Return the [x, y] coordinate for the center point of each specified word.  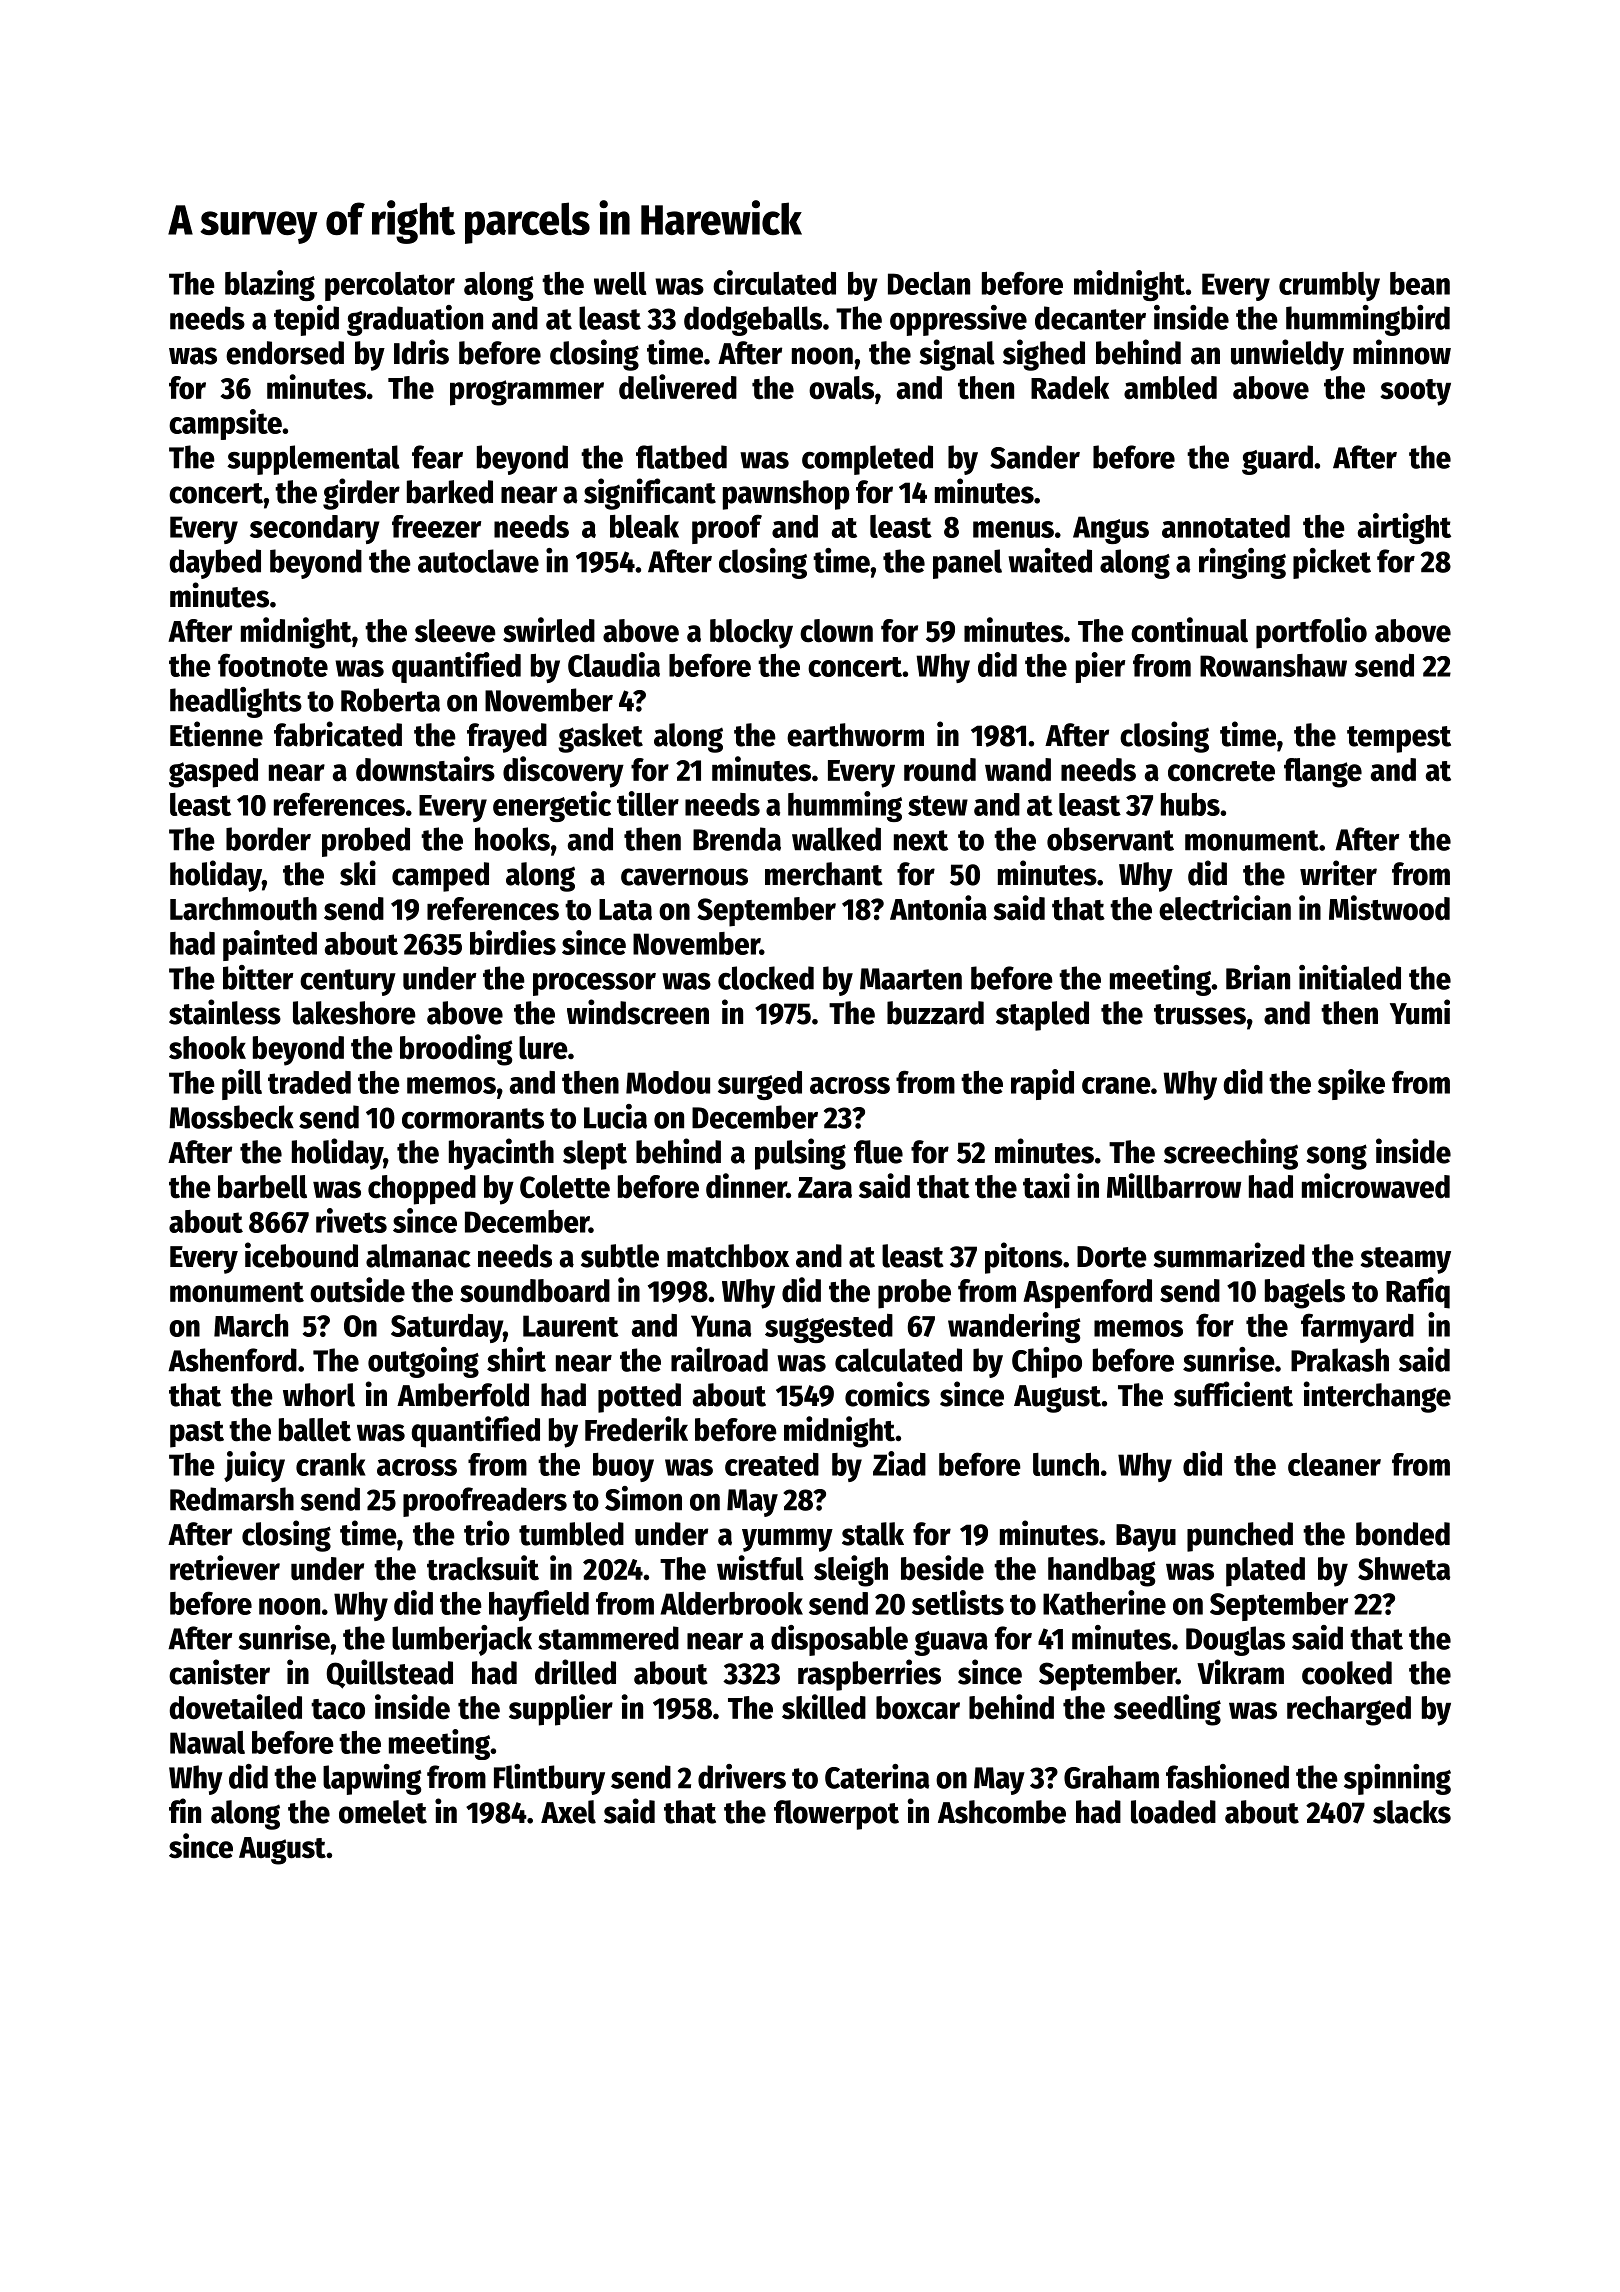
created [772, 1464]
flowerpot [836, 1815]
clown [836, 631]
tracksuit [483, 1568]
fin [185, 1810]
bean [1420, 283]
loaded [1173, 1812]
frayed [507, 738]
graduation [415, 320]
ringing [1242, 563]
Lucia [615, 1116]
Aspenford [1087, 1294]
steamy [1406, 1260]
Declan [929, 283]
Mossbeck [231, 1117]
